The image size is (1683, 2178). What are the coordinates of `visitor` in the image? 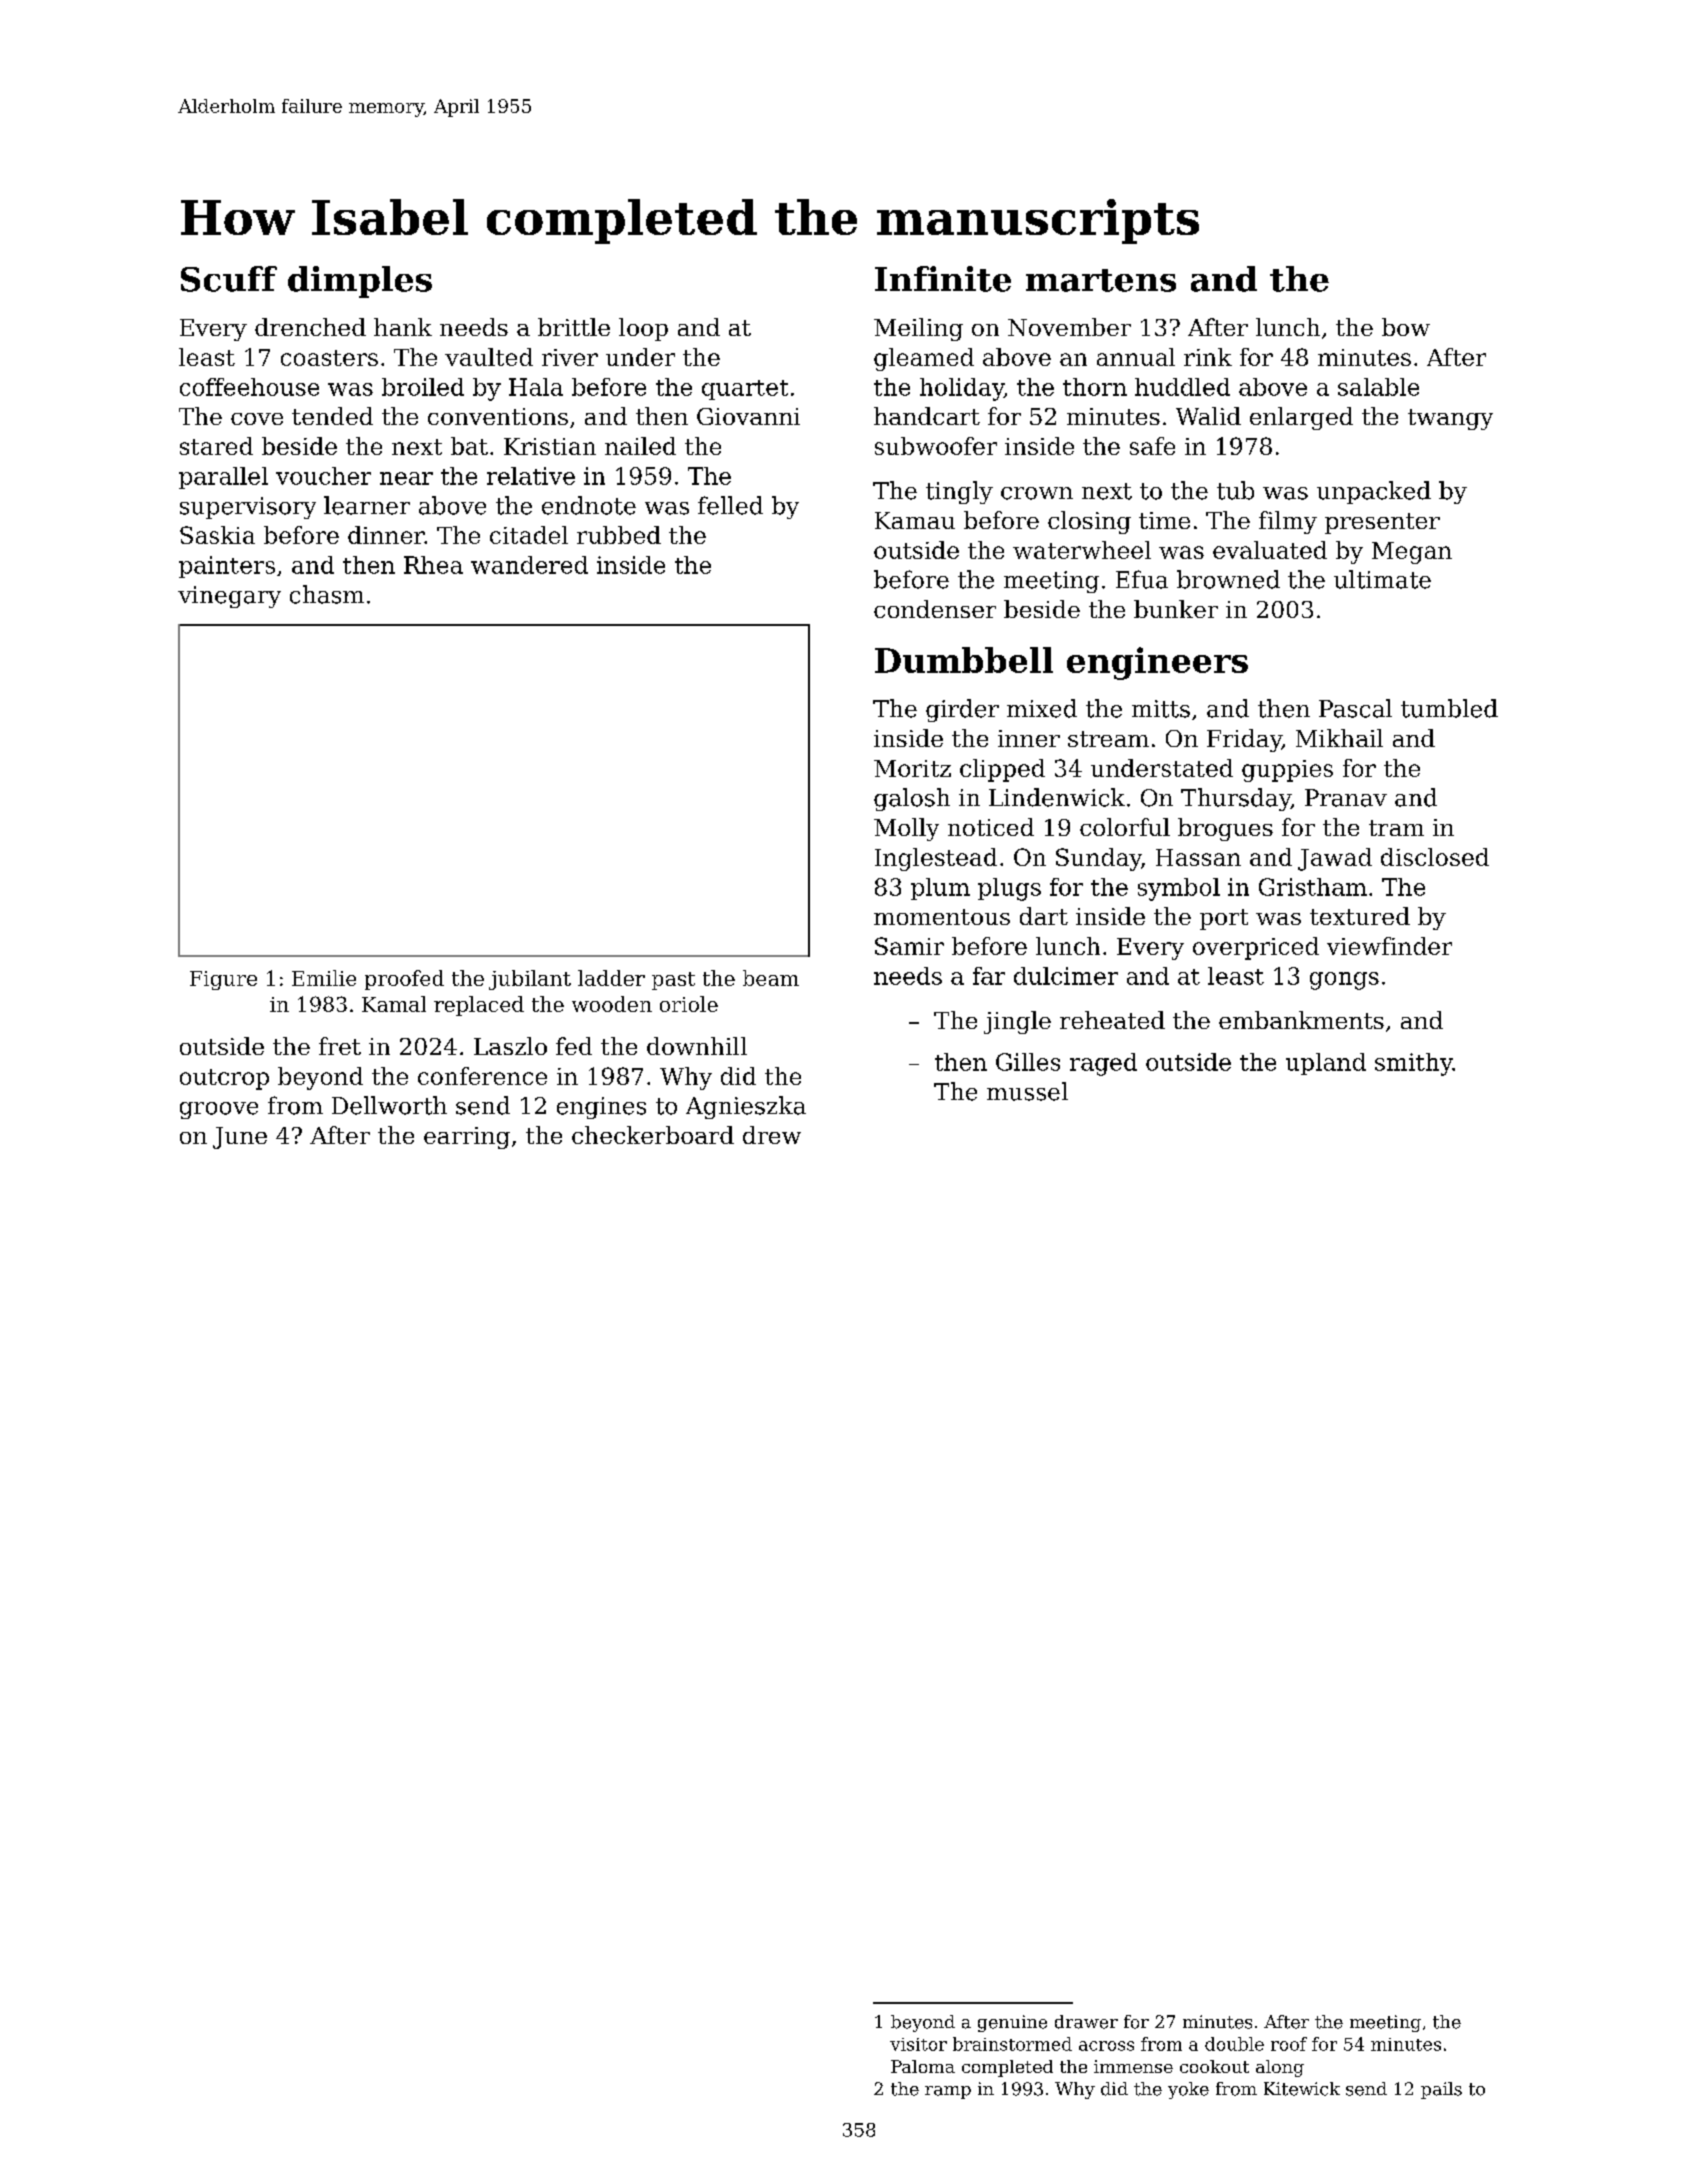 It's located at (918, 2044).
